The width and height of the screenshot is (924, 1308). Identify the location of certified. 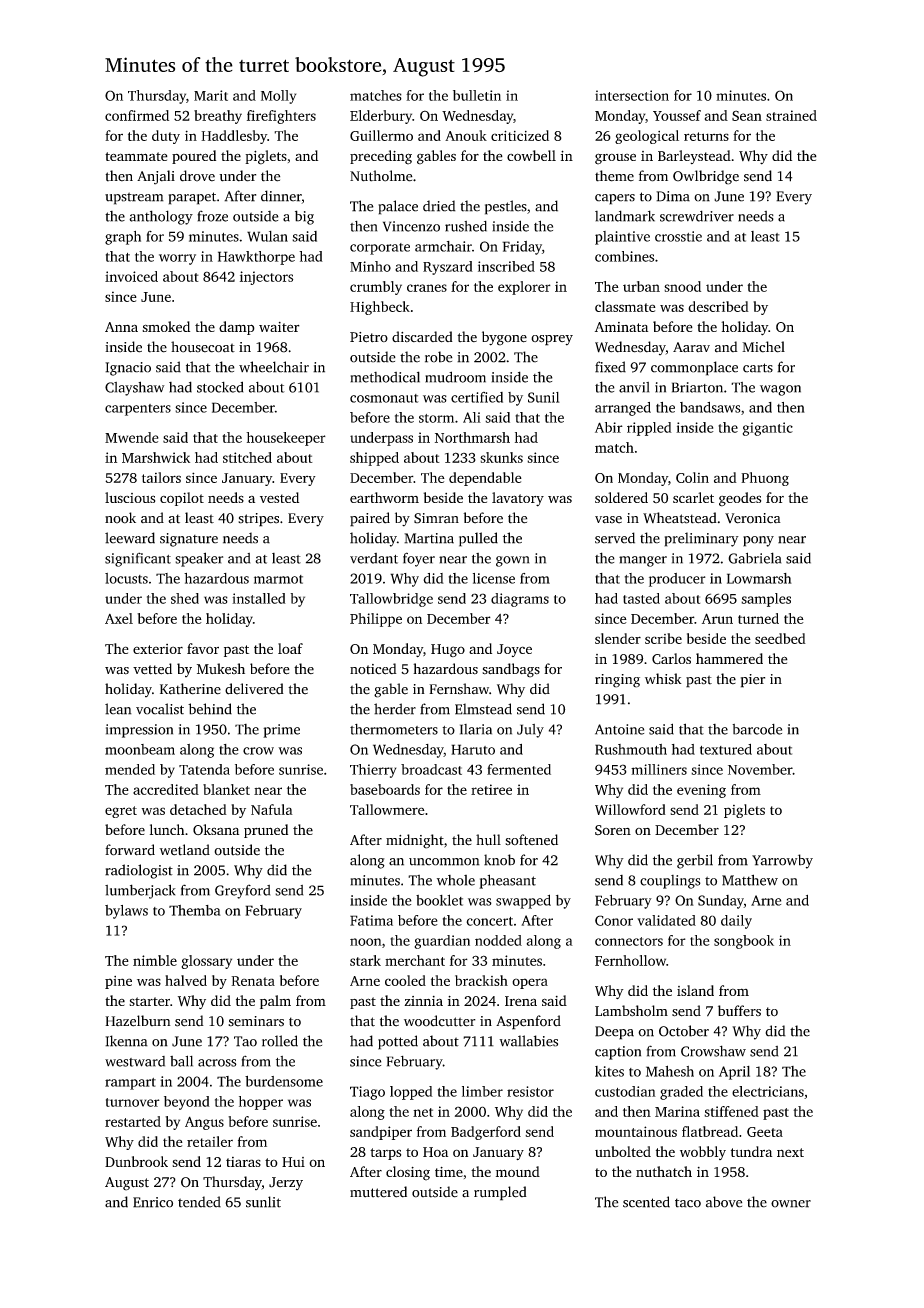
(477, 397).
